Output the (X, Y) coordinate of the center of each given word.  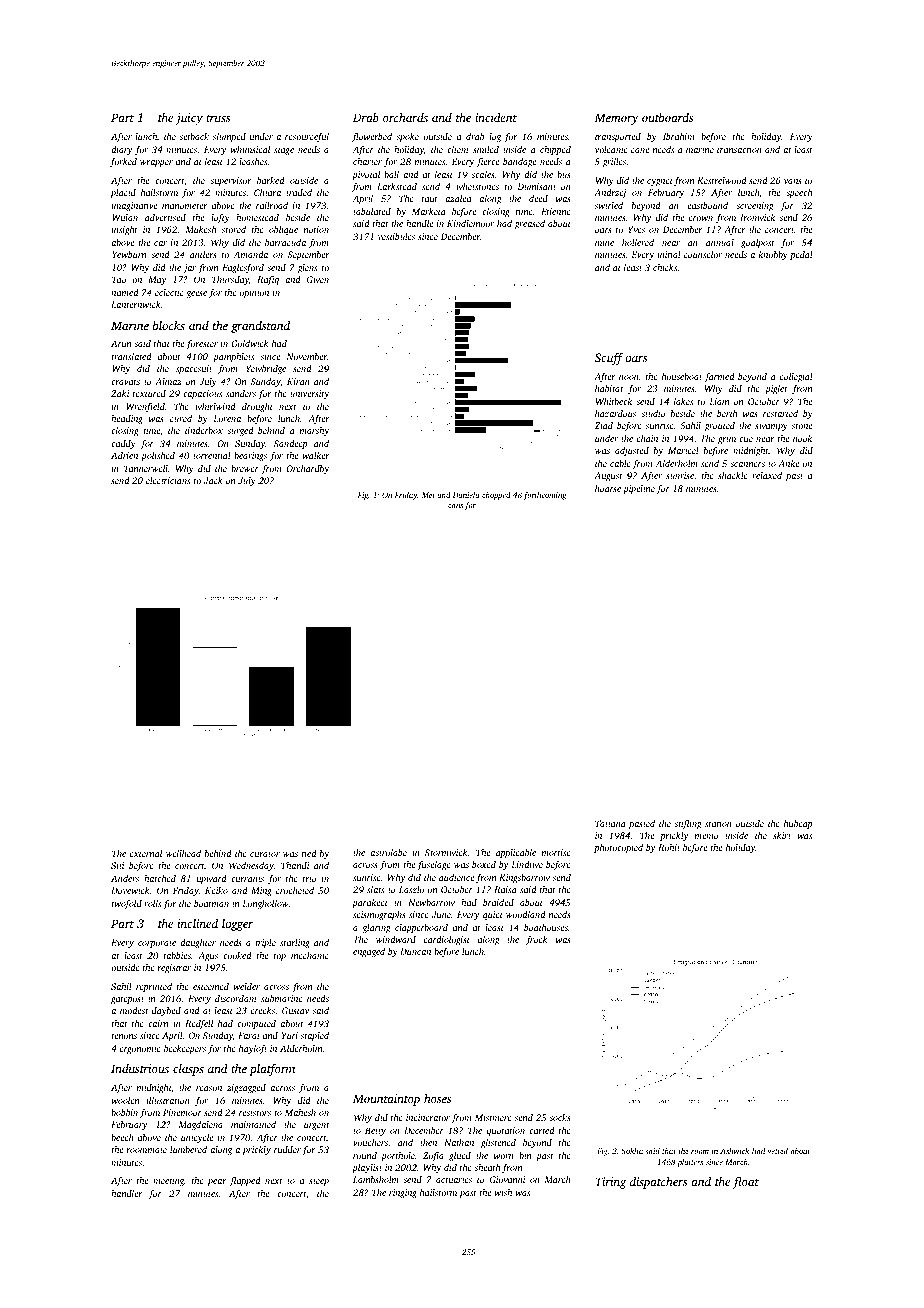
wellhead (183, 853)
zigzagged (246, 1088)
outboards (668, 117)
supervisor (231, 181)
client (458, 149)
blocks (169, 325)
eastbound (707, 205)
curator (265, 854)
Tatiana (610, 823)
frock (536, 940)
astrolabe (388, 852)
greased (530, 224)
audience (456, 877)
